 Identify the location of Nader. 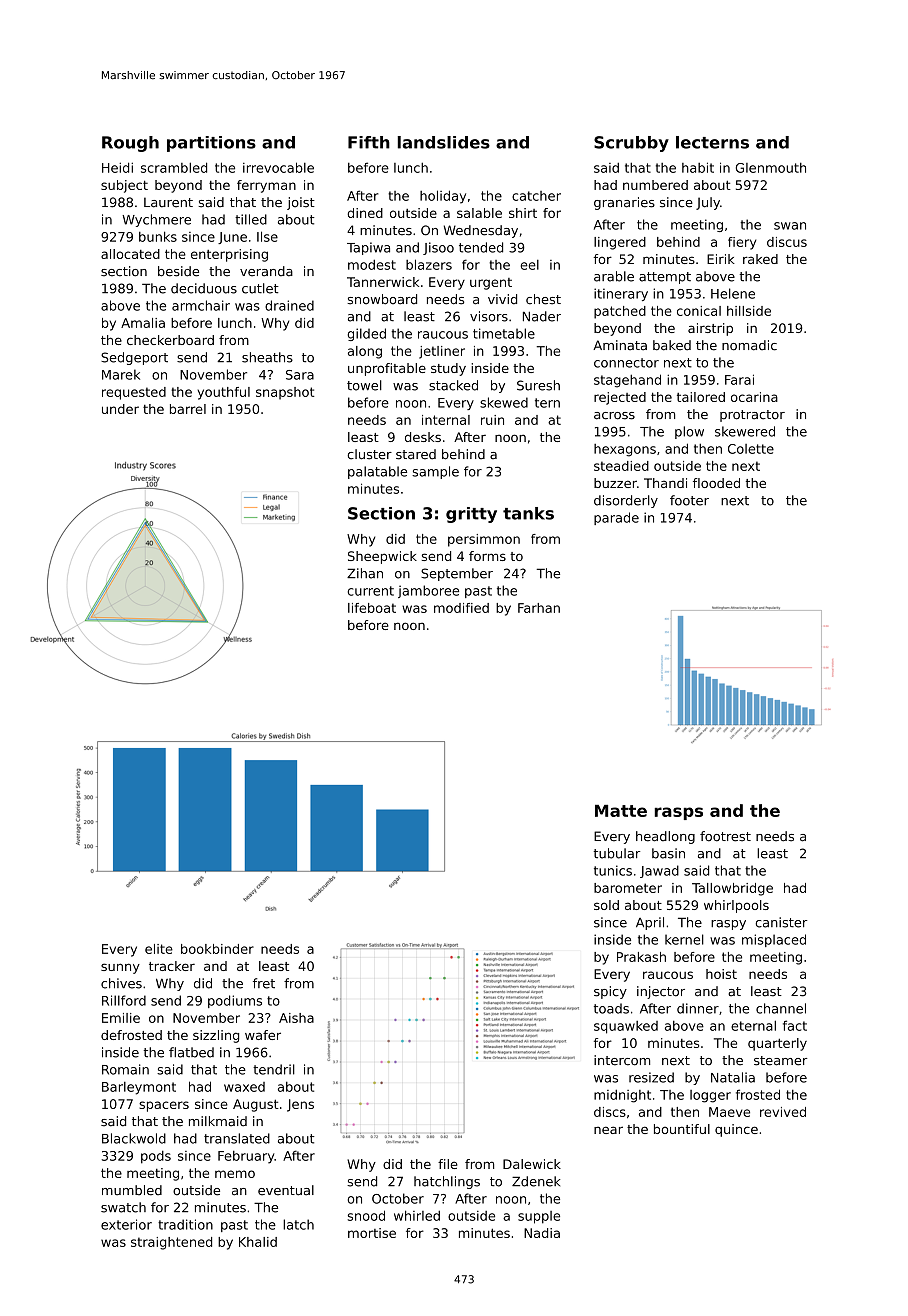
(542, 316).
